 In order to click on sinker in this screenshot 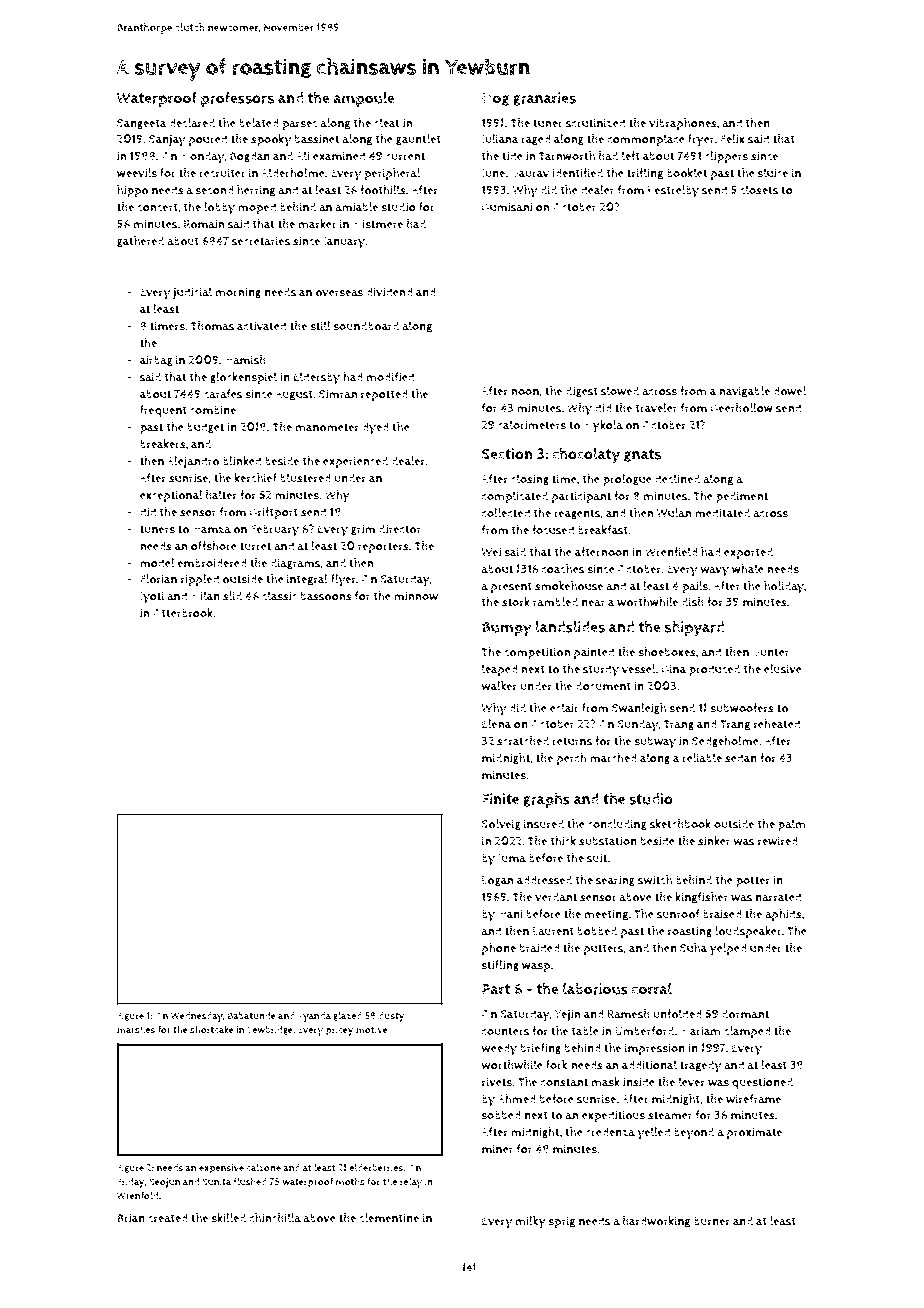, I will do `click(714, 841)`.
